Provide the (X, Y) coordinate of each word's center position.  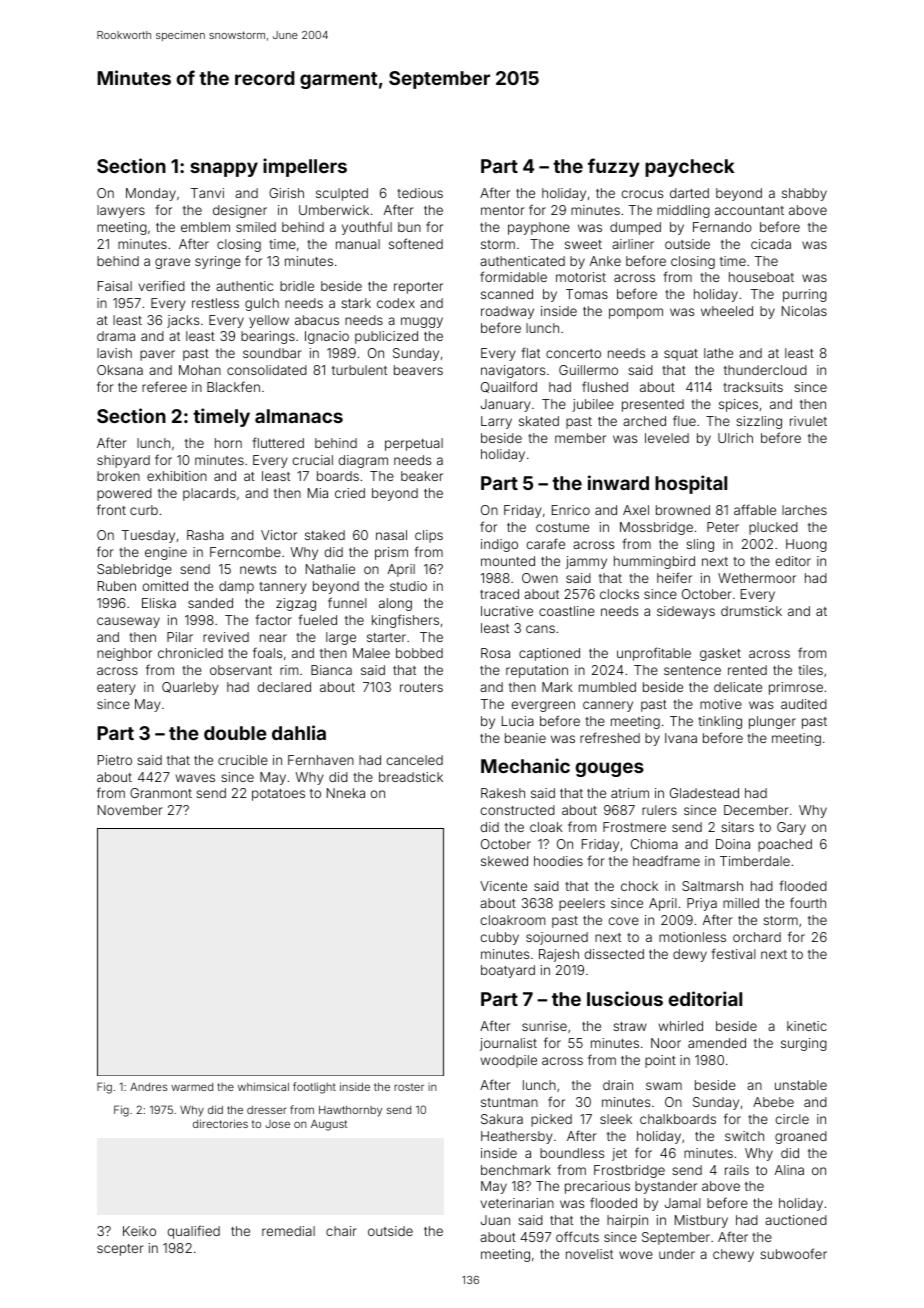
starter (386, 637)
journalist (508, 1044)
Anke (605, 261)
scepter (120, 1250)
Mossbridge (656, 528)
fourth (808, 902)
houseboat (761, 277)
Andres (148, 1087)
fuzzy (614, 167)
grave (172, 263)
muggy (422, 322)
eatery (116, 689)
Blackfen (233, 386)
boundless (572, 1153)
